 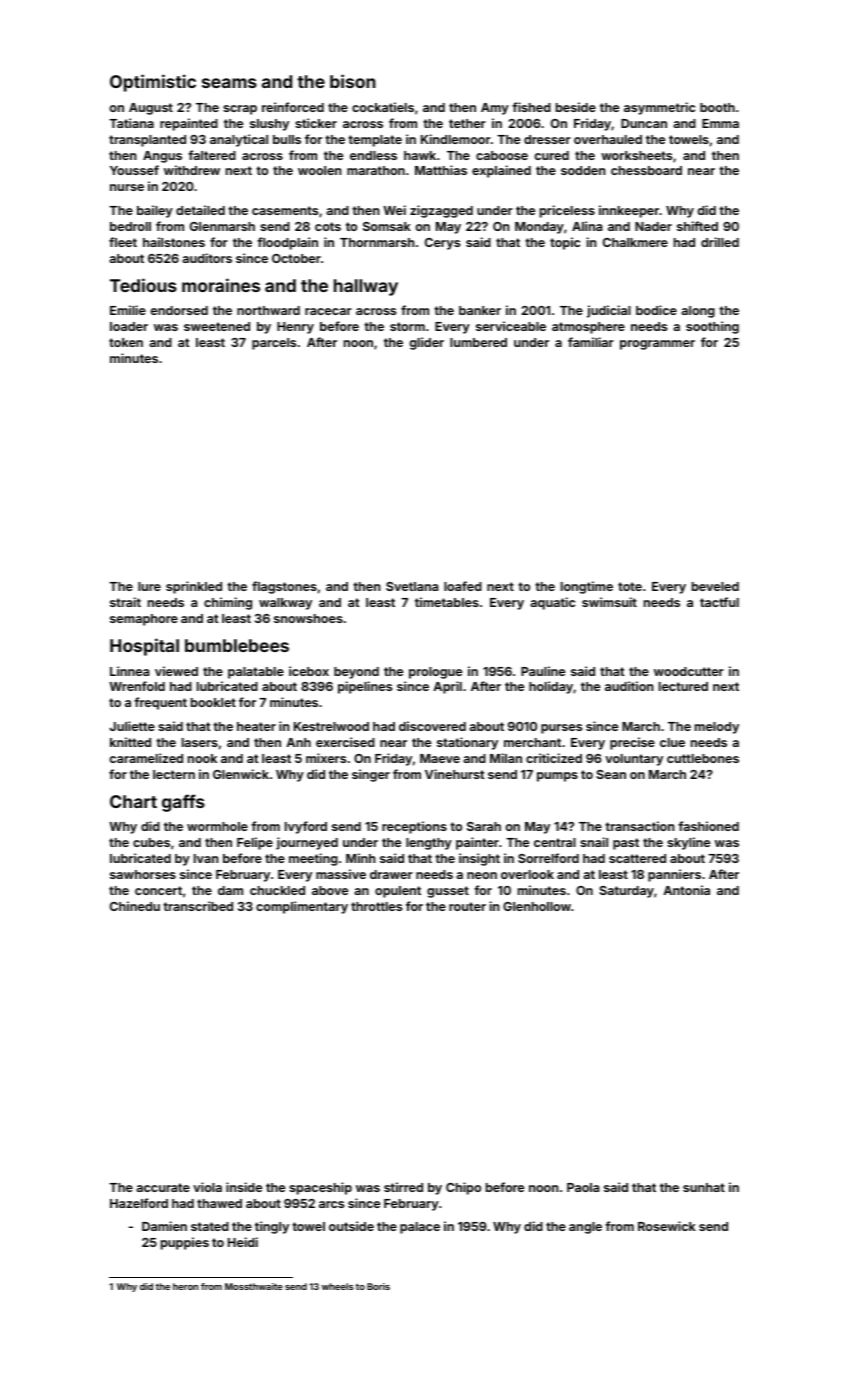 I want to click on sawhorses, so click(x=143, y=874).
